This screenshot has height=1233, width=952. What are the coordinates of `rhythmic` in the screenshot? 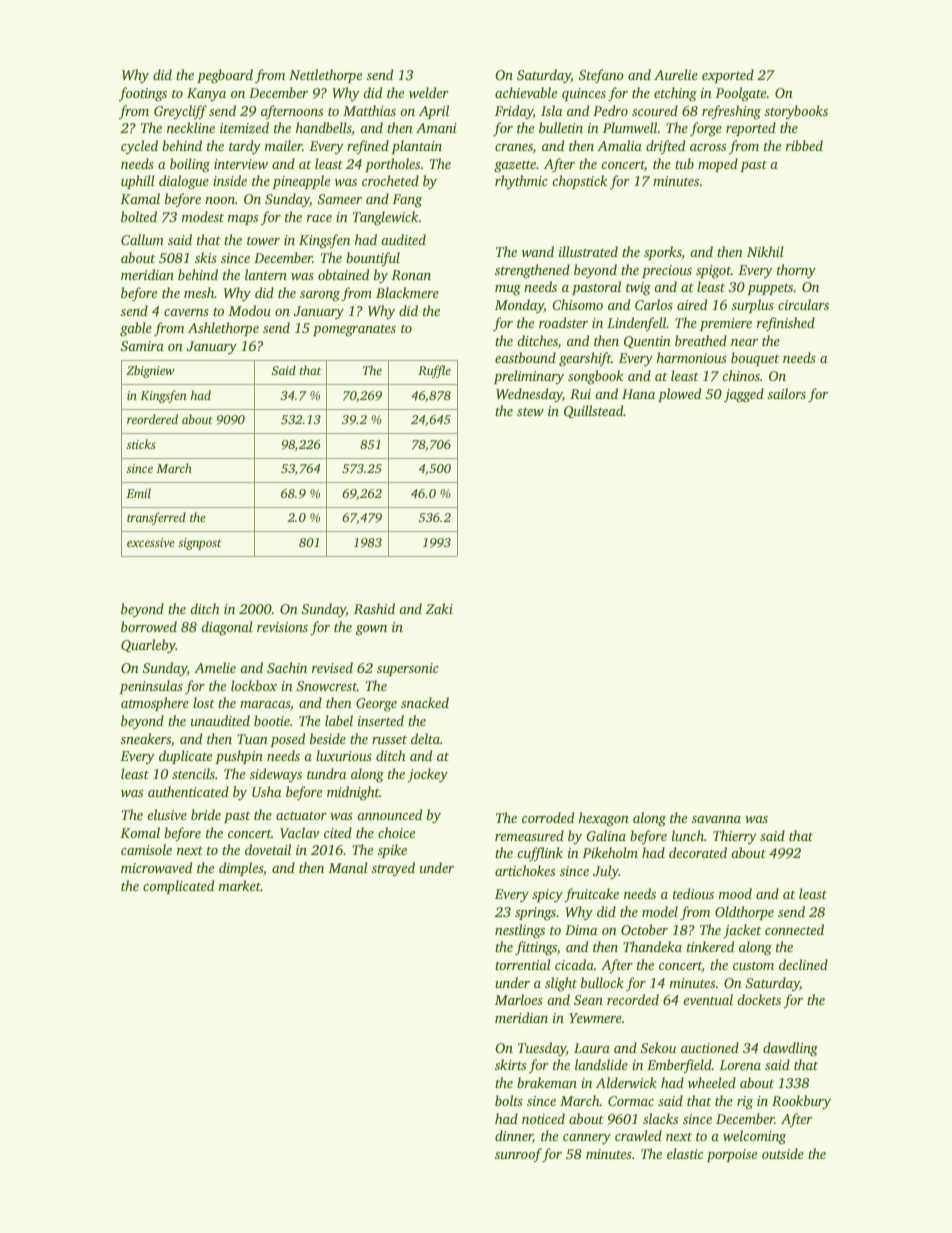 It's located at (521, 182).
